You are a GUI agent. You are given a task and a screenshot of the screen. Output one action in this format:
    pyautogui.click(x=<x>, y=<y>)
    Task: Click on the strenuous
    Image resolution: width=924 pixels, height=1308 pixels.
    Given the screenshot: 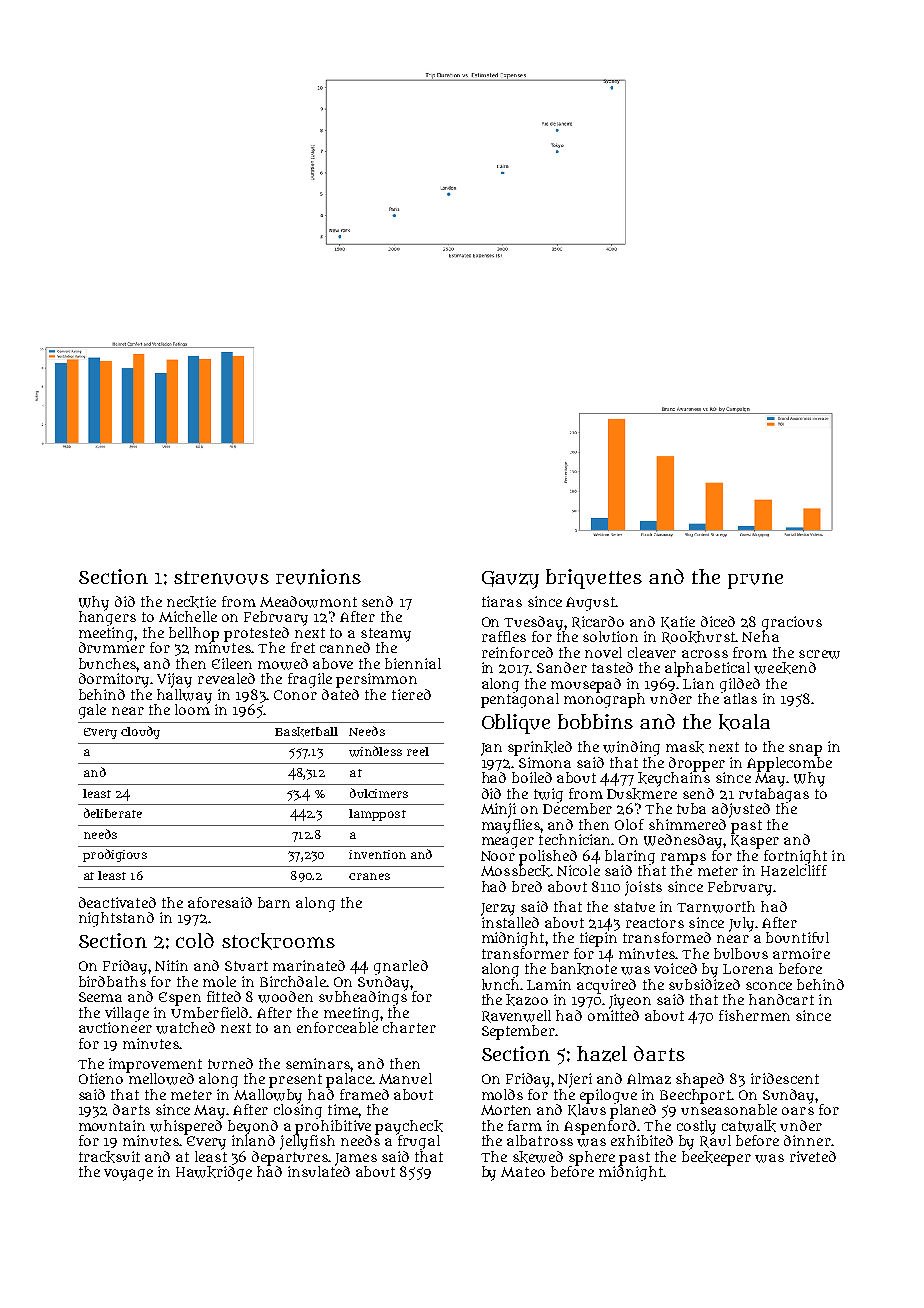 What is the action you would take?
    pyautogui.click(x=221, y=578)
